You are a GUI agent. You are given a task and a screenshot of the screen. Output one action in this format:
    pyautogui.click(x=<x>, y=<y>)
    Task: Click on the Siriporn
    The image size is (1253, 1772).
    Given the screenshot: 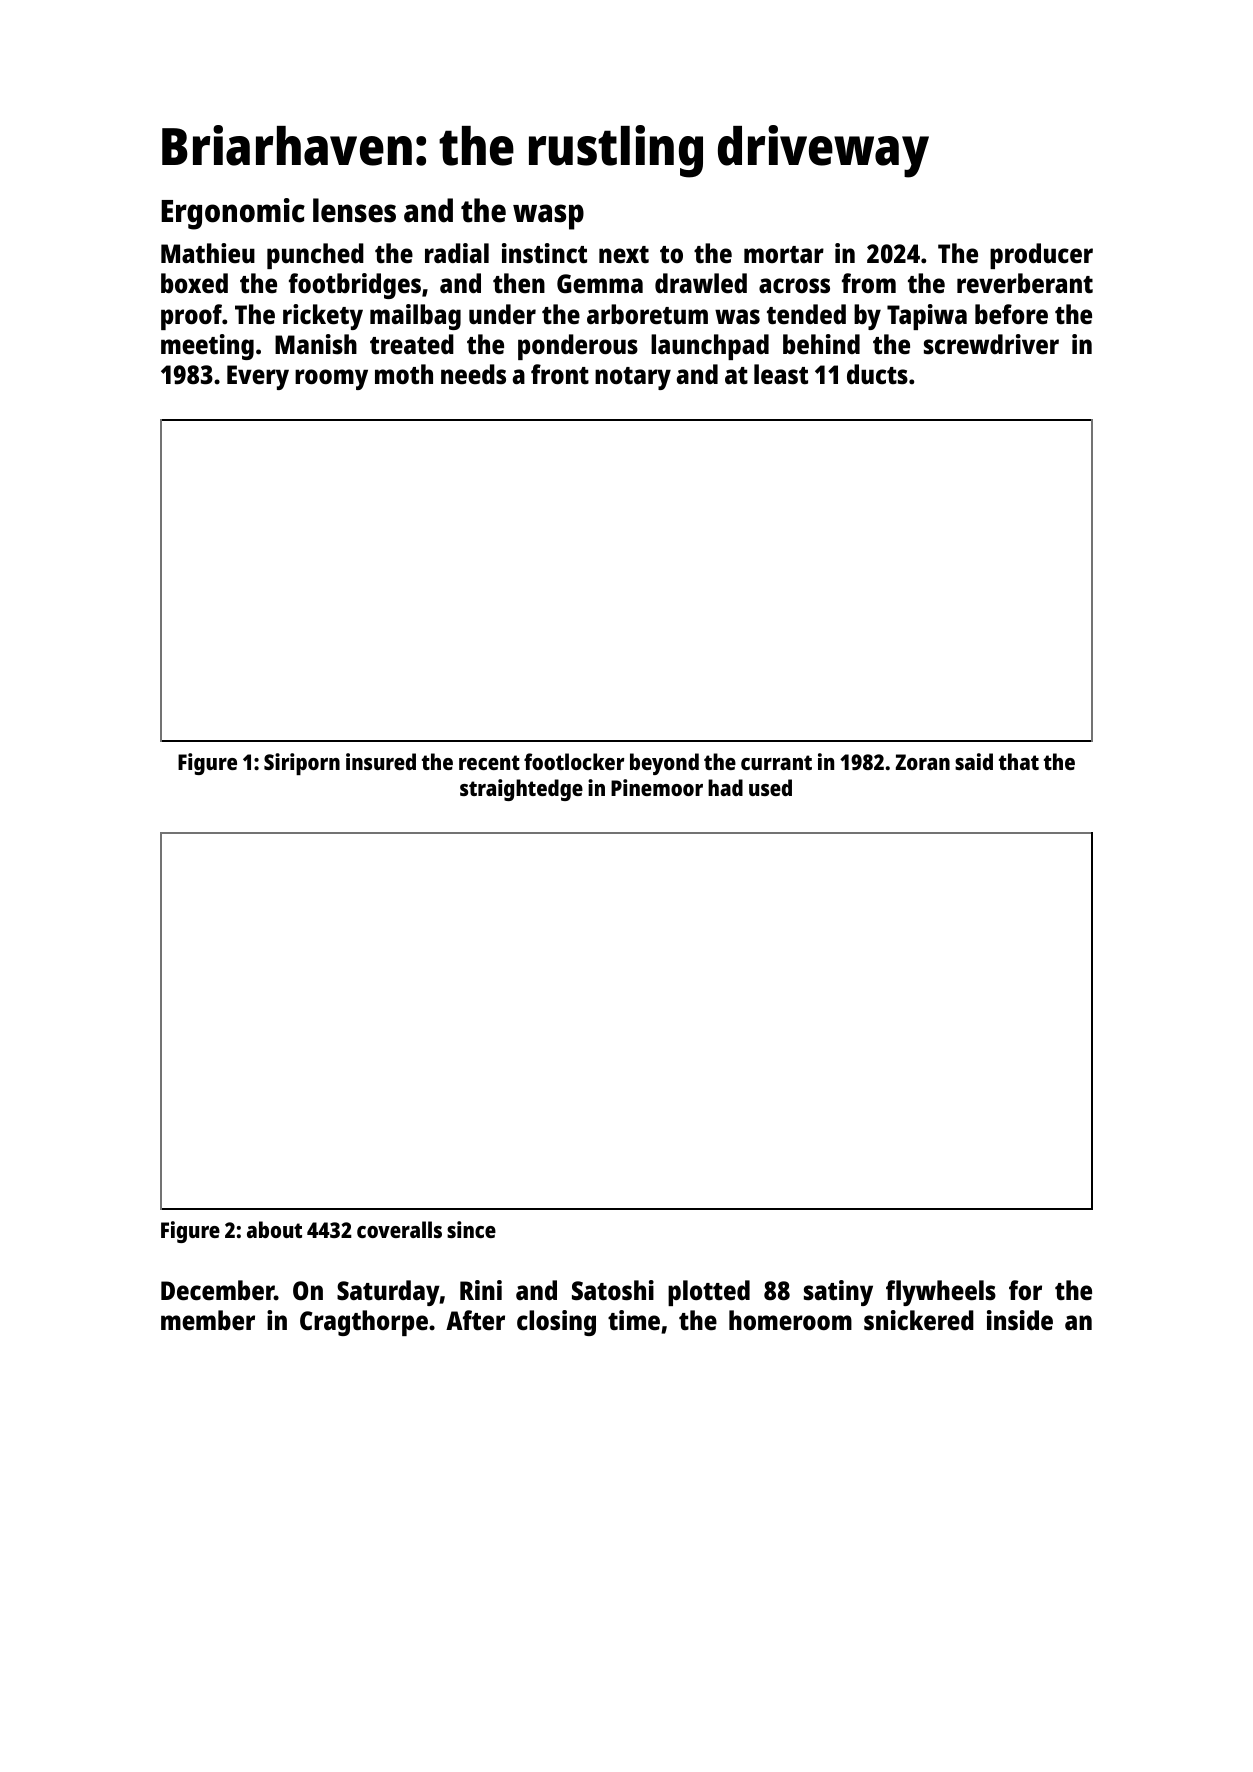 What is the action you would take?
    pyautogui.click(x=302, y=764)
